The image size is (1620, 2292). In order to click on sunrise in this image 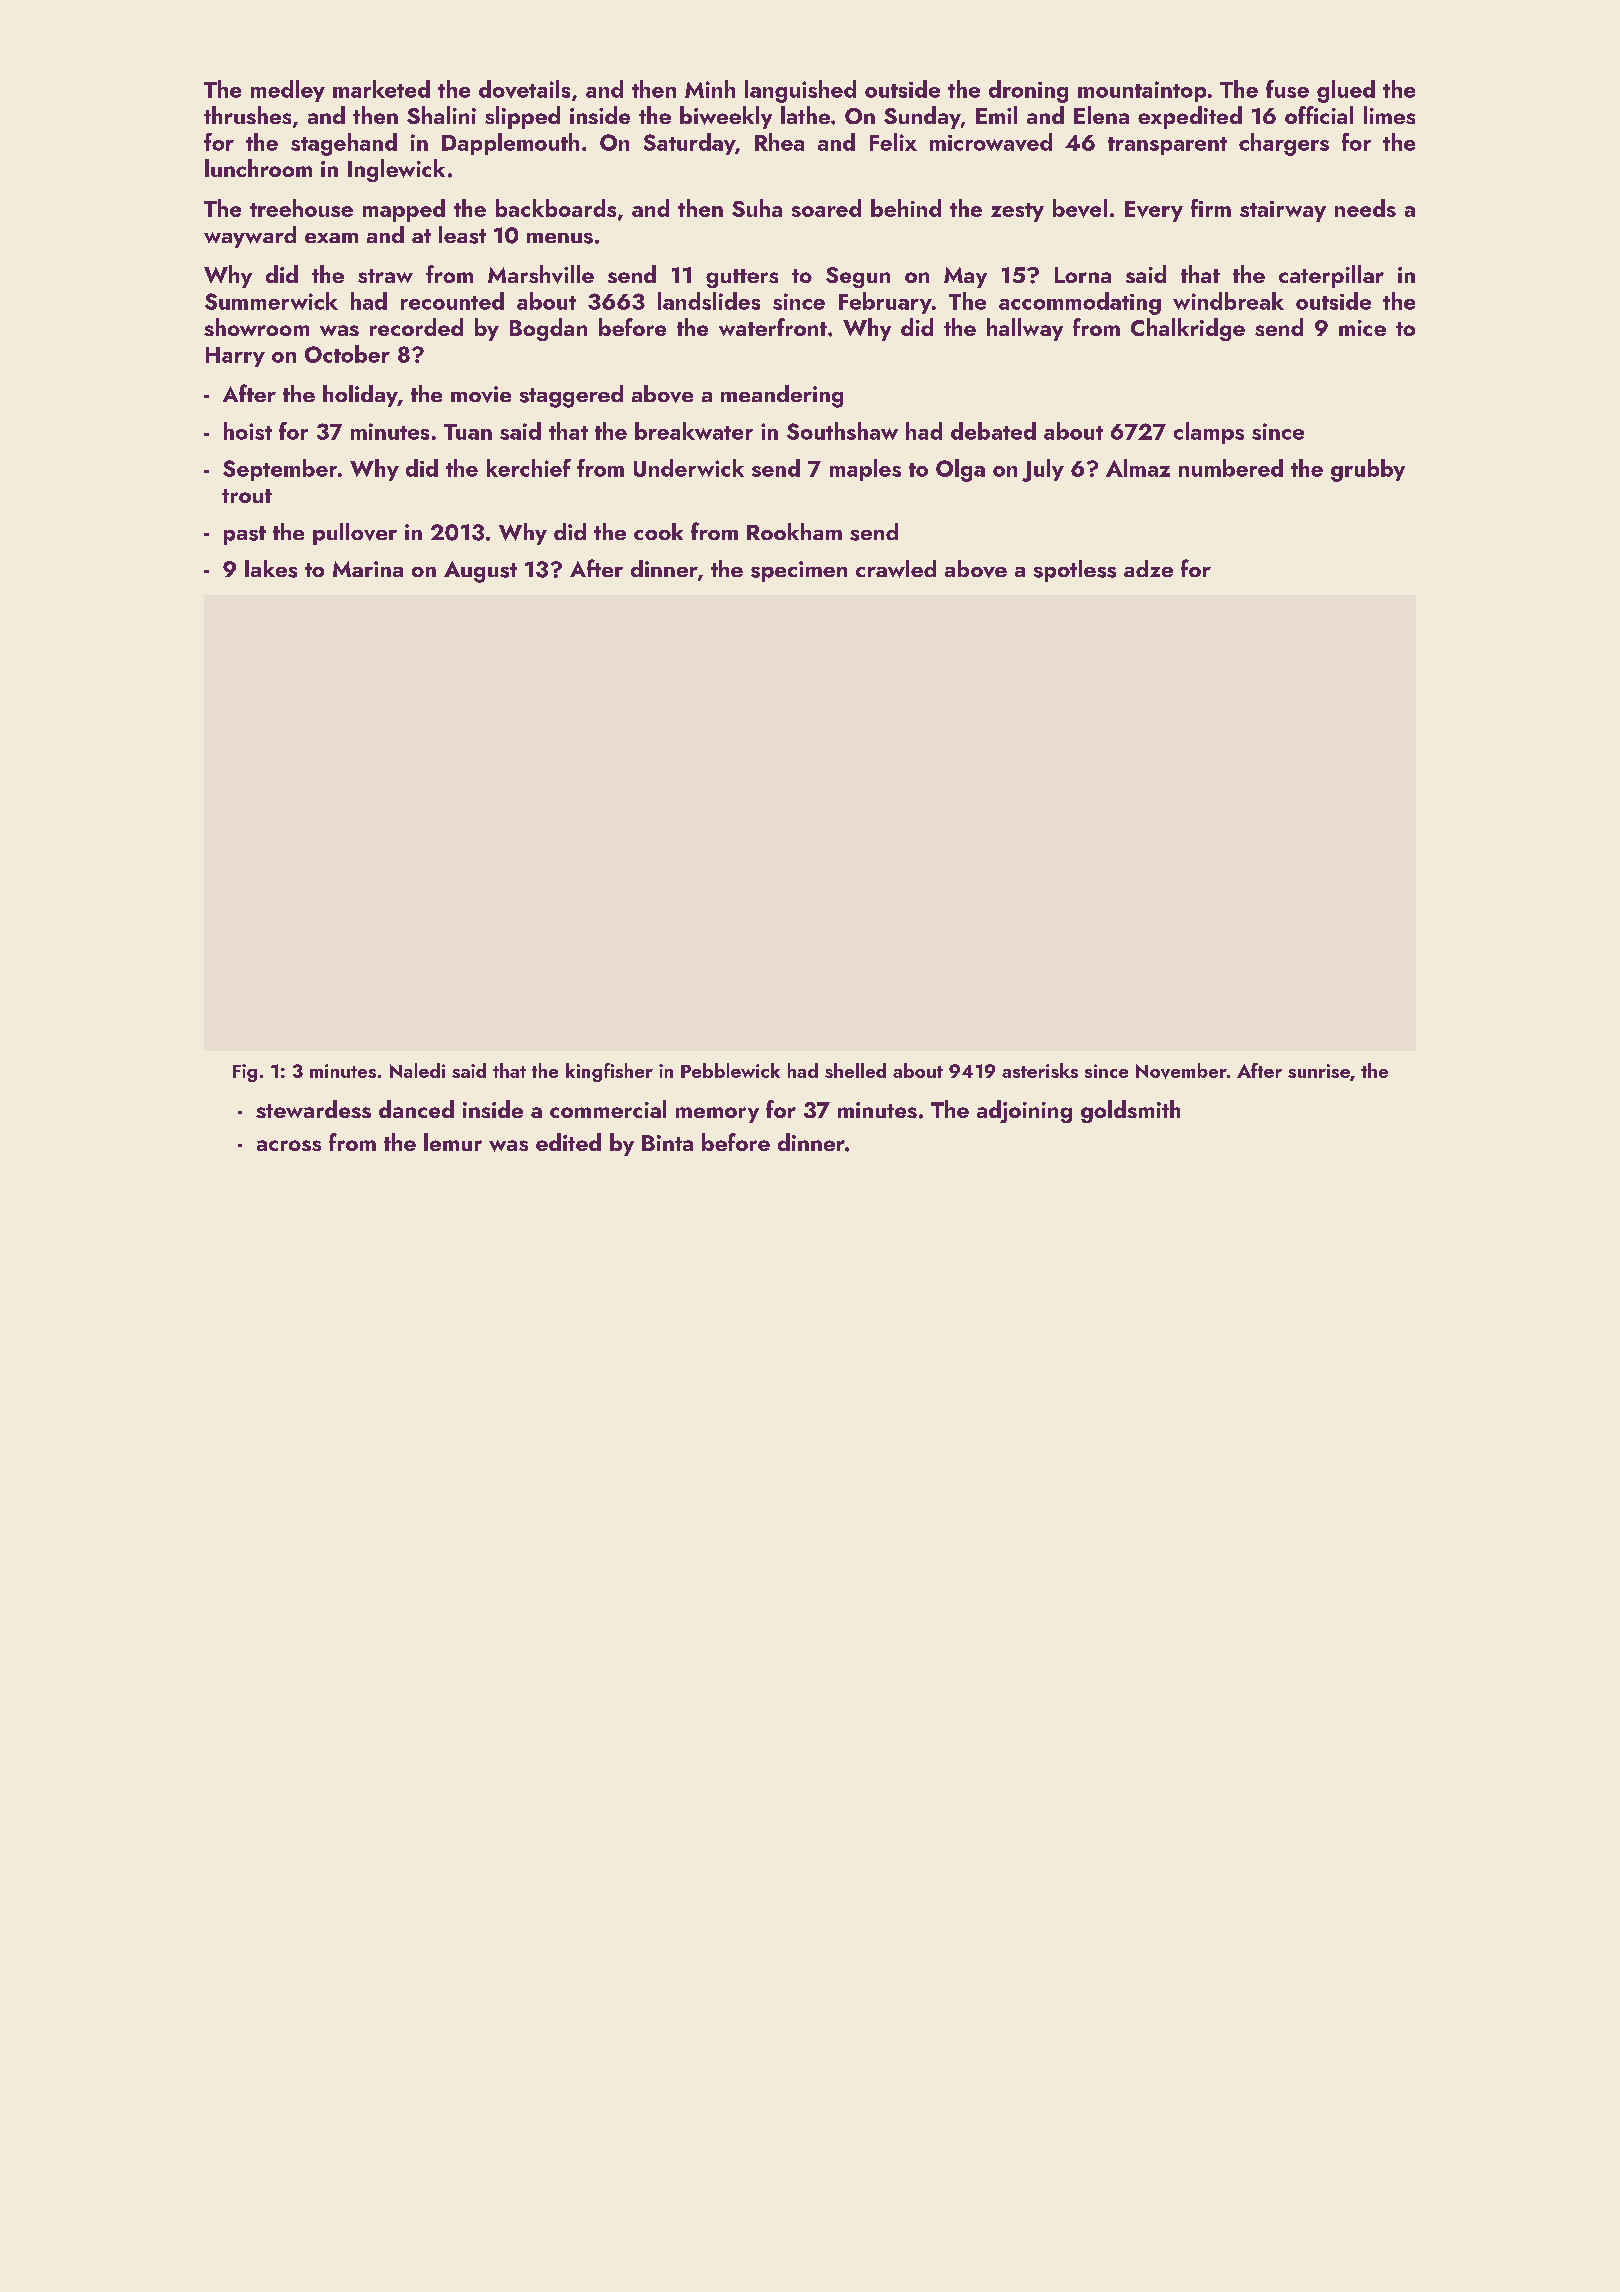, I will do `click(1319, 1071)`.
